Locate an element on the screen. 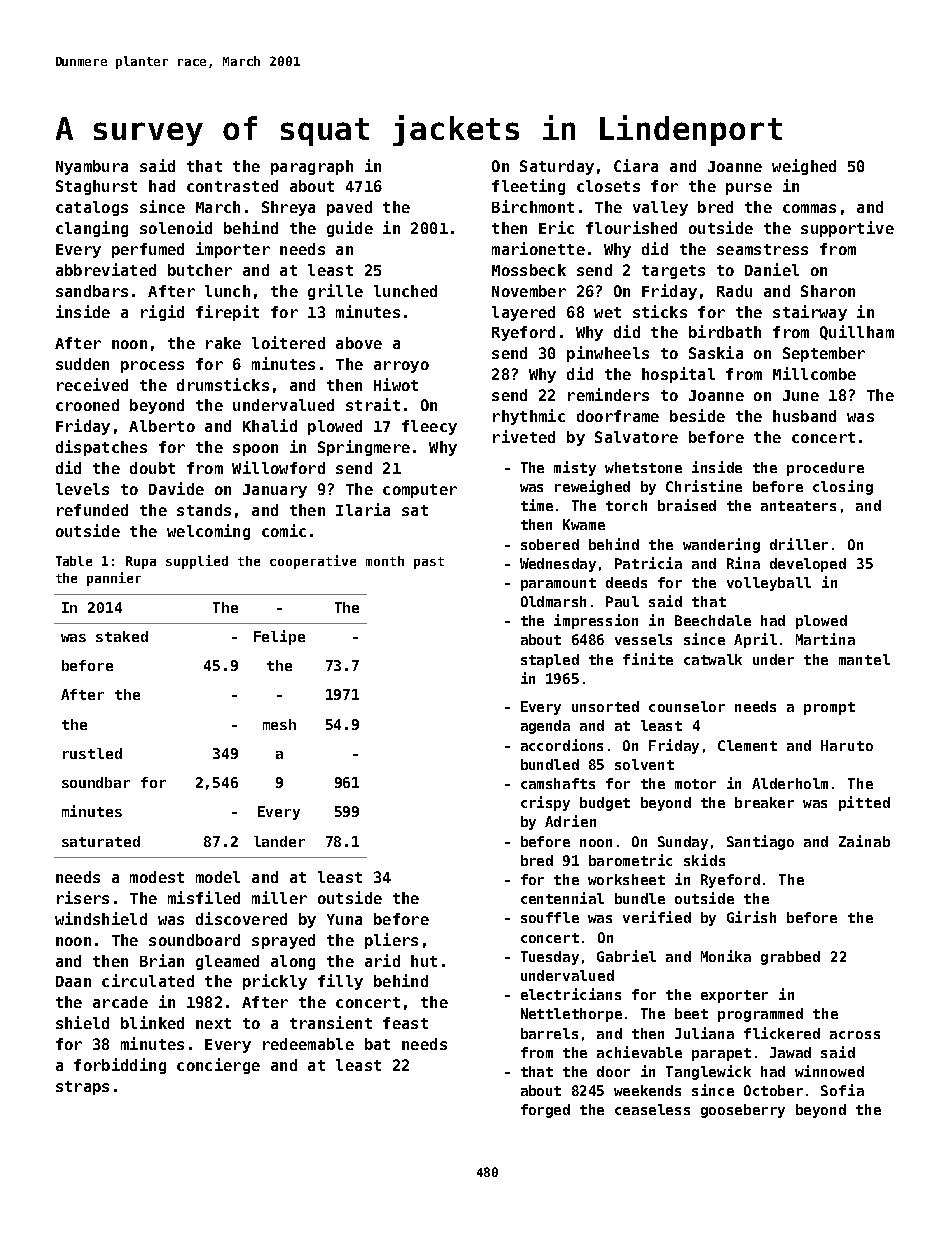 The height and width of the screenshot is (1233, 952). Beechdale is located at coordinates (713, 620).
